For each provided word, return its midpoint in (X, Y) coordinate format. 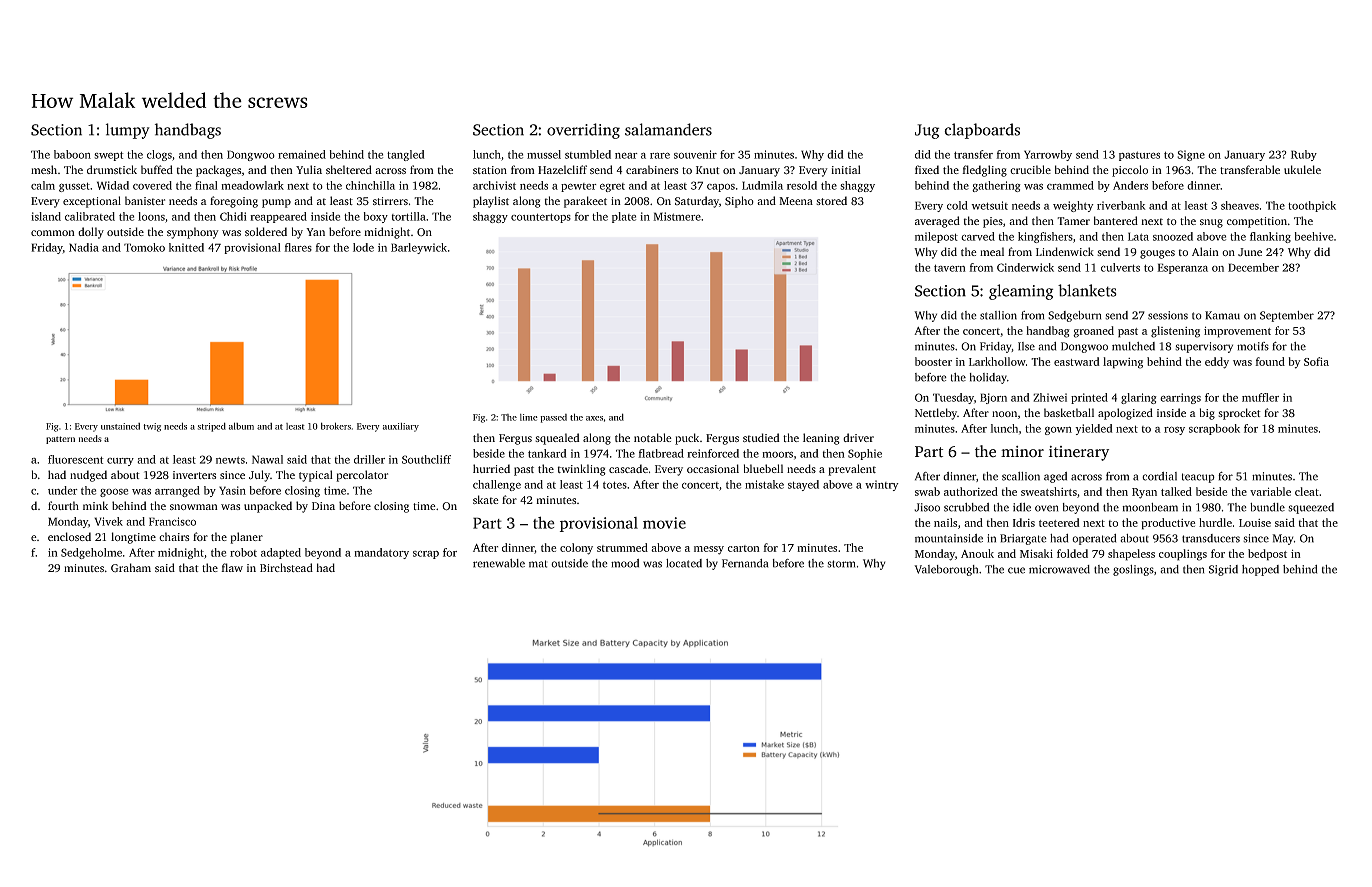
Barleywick (419, 248)
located (684, 563)
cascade (628, 468)
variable (1270, 491)
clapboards (982, 131)
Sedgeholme (91, 553)
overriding (583, 131)
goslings (1133, 570)
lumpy (128, 131)
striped (212, 427)
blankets (1087, 290)
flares (298, 247)
